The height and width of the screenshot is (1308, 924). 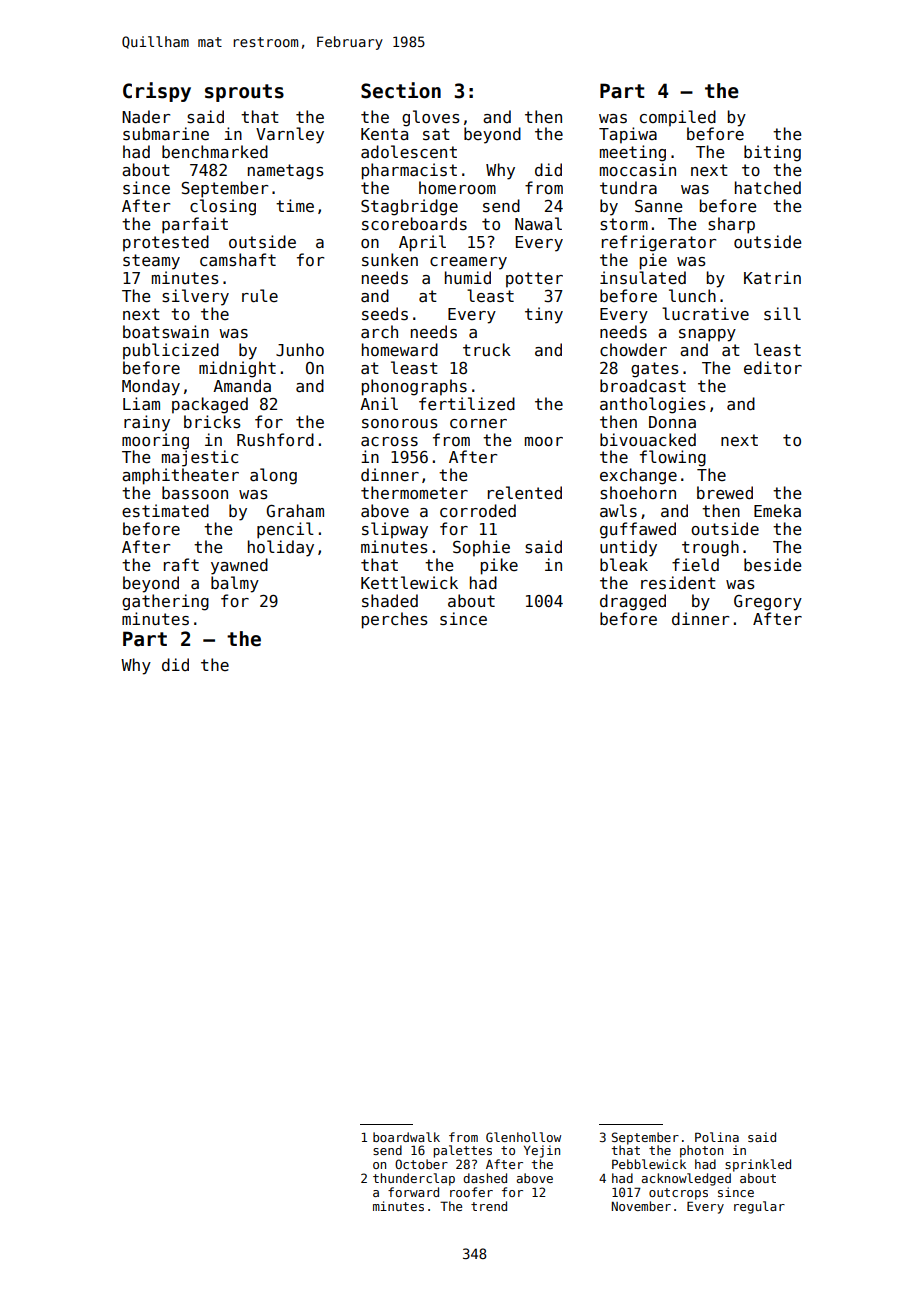 I want to click on guffawed, so click(x=638, y=530).
